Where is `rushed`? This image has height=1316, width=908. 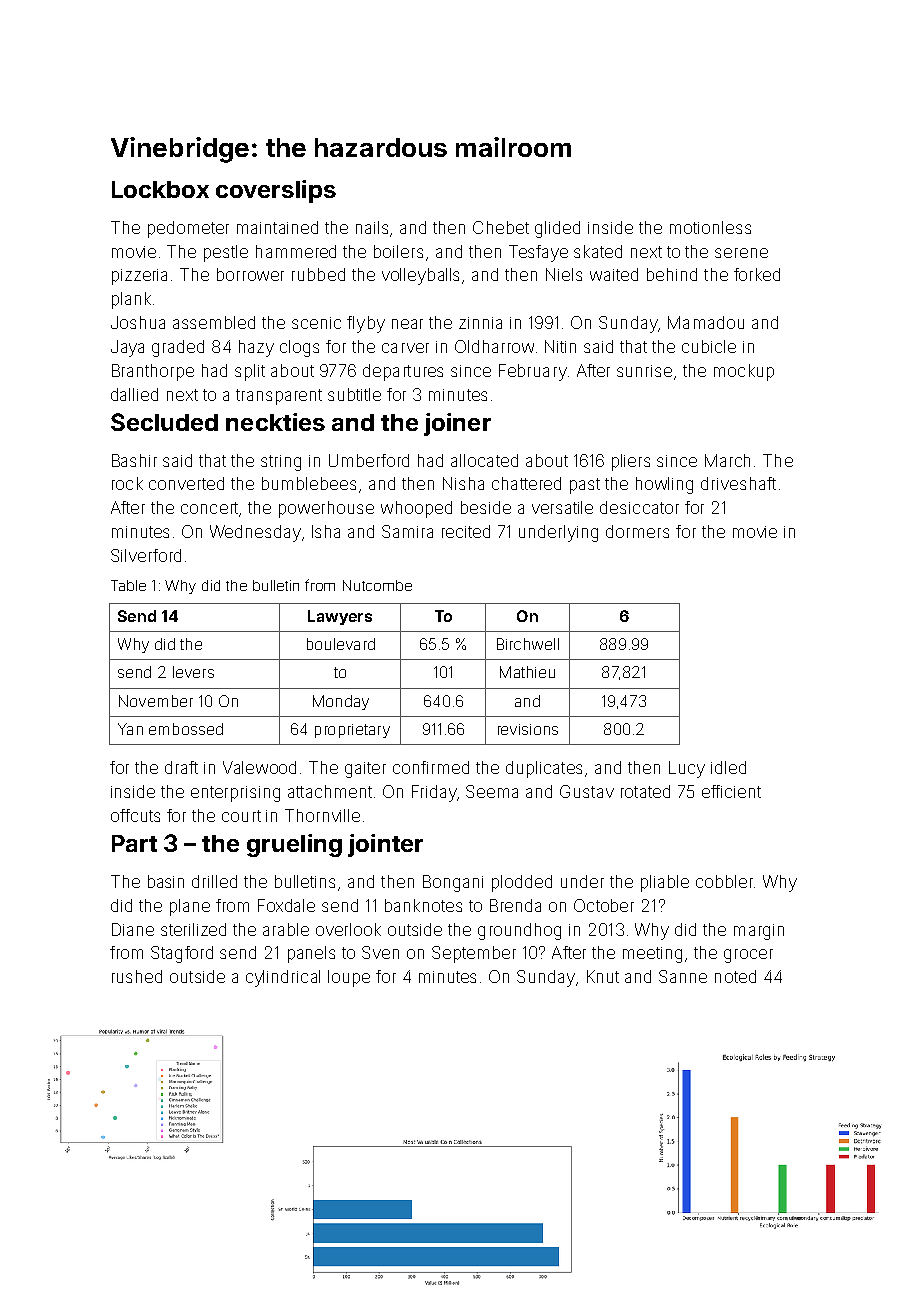 rushed is located at coordinates (137, 976).
